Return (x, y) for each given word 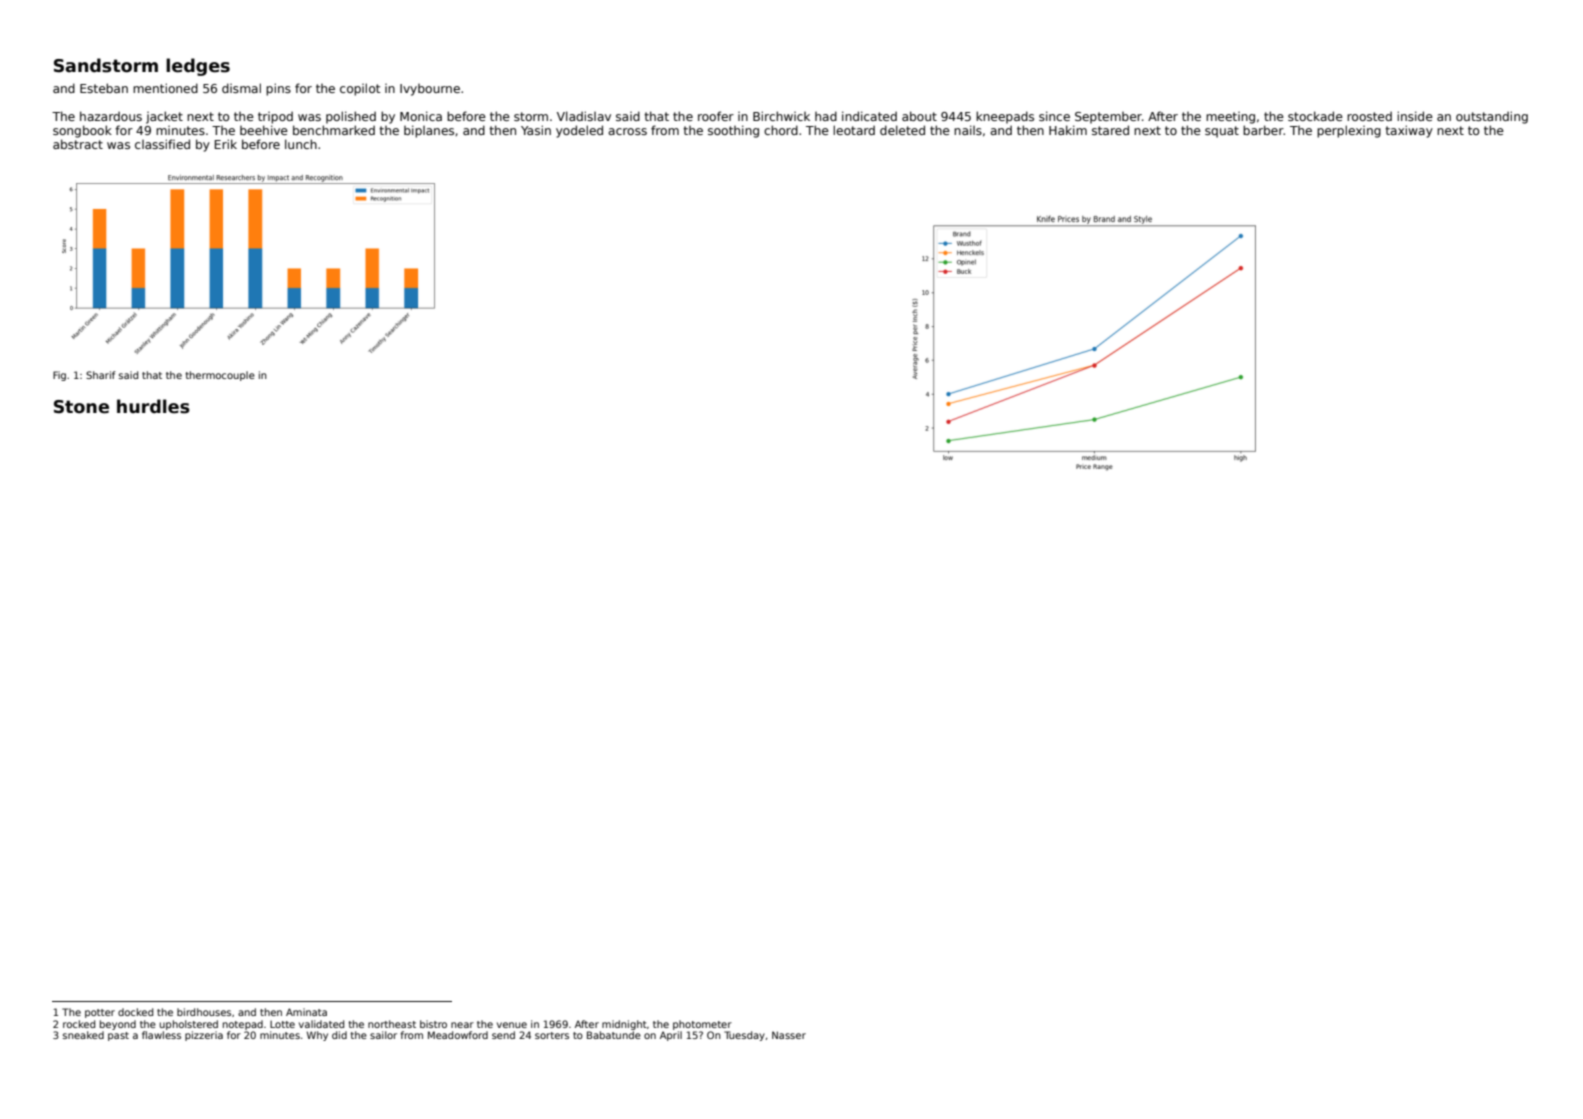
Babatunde (614, 1035)
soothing (733, 131)
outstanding (1492, 117)
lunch (301, 144)
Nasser (789, 1035)
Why (317, 1036)
